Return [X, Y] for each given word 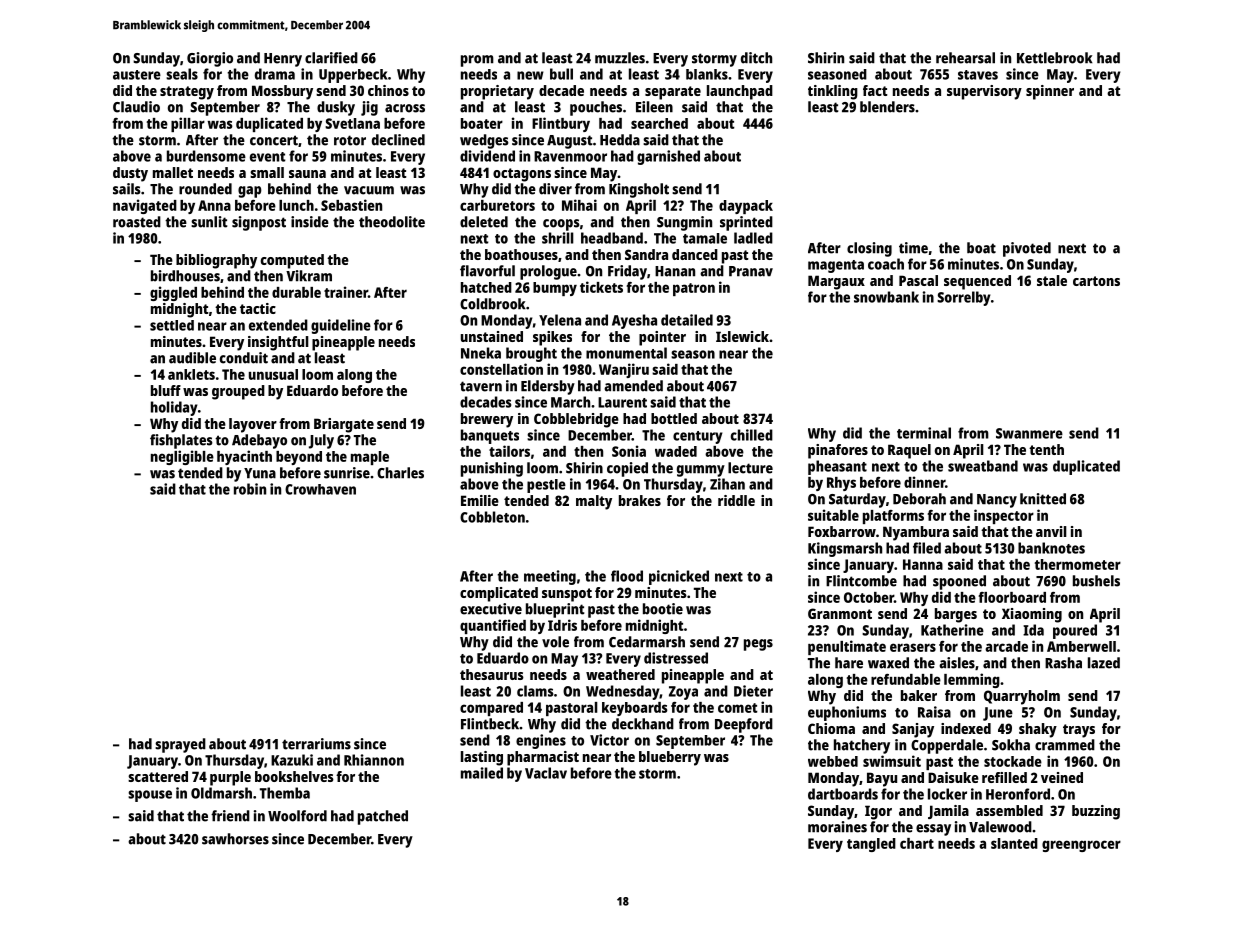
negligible [182, 457]
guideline [341, 326]
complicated [499, 594]
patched [383, 817]
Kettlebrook [1055, 58]
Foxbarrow [842, 531]
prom [477, 61]
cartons [1096, 281]
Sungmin [684, 223]
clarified [331, 58]
